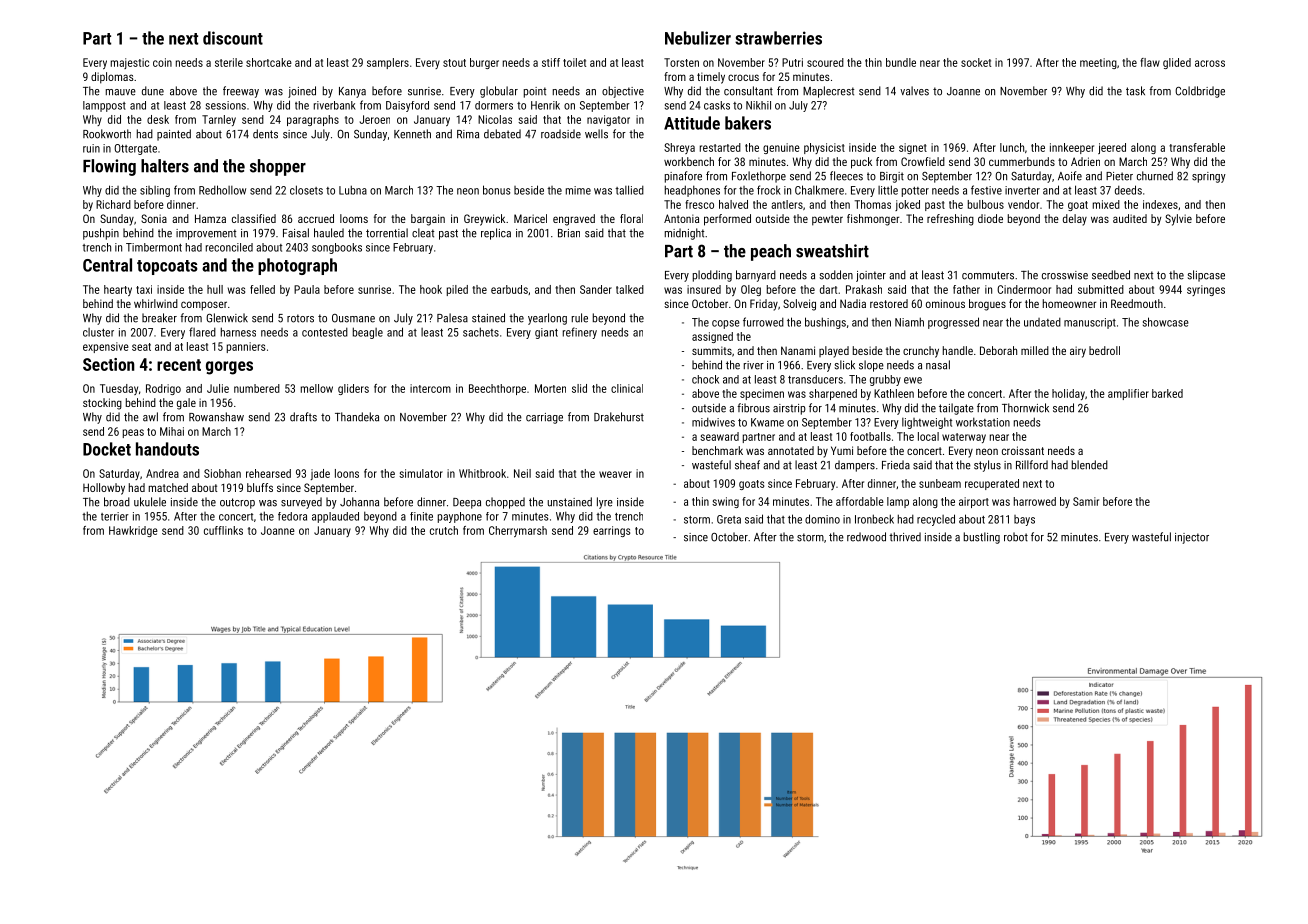 This document has width=1308, height=924. I want to click on Nebulizer, so click(698, 38).
